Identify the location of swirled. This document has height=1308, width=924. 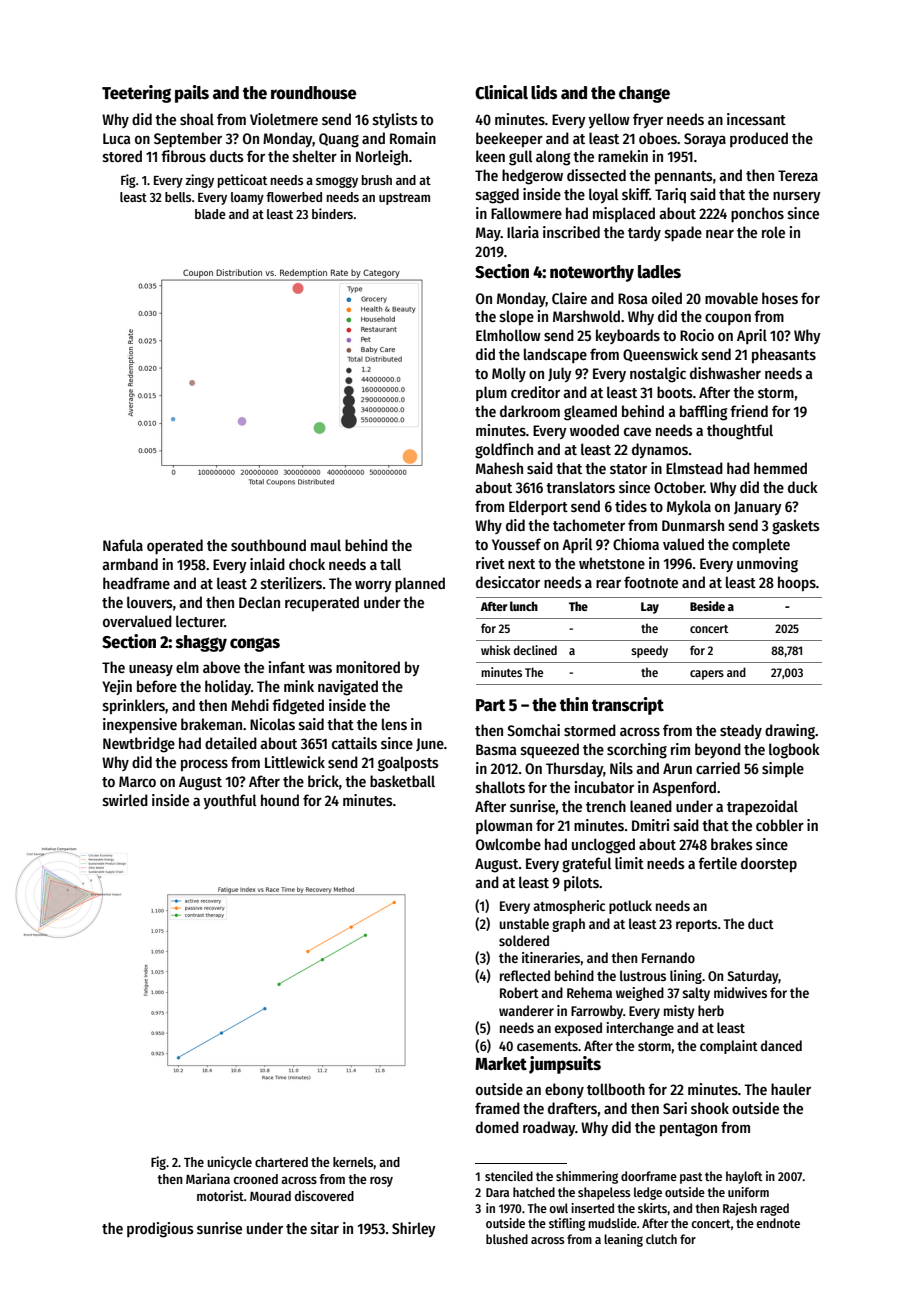
(125, 800).
